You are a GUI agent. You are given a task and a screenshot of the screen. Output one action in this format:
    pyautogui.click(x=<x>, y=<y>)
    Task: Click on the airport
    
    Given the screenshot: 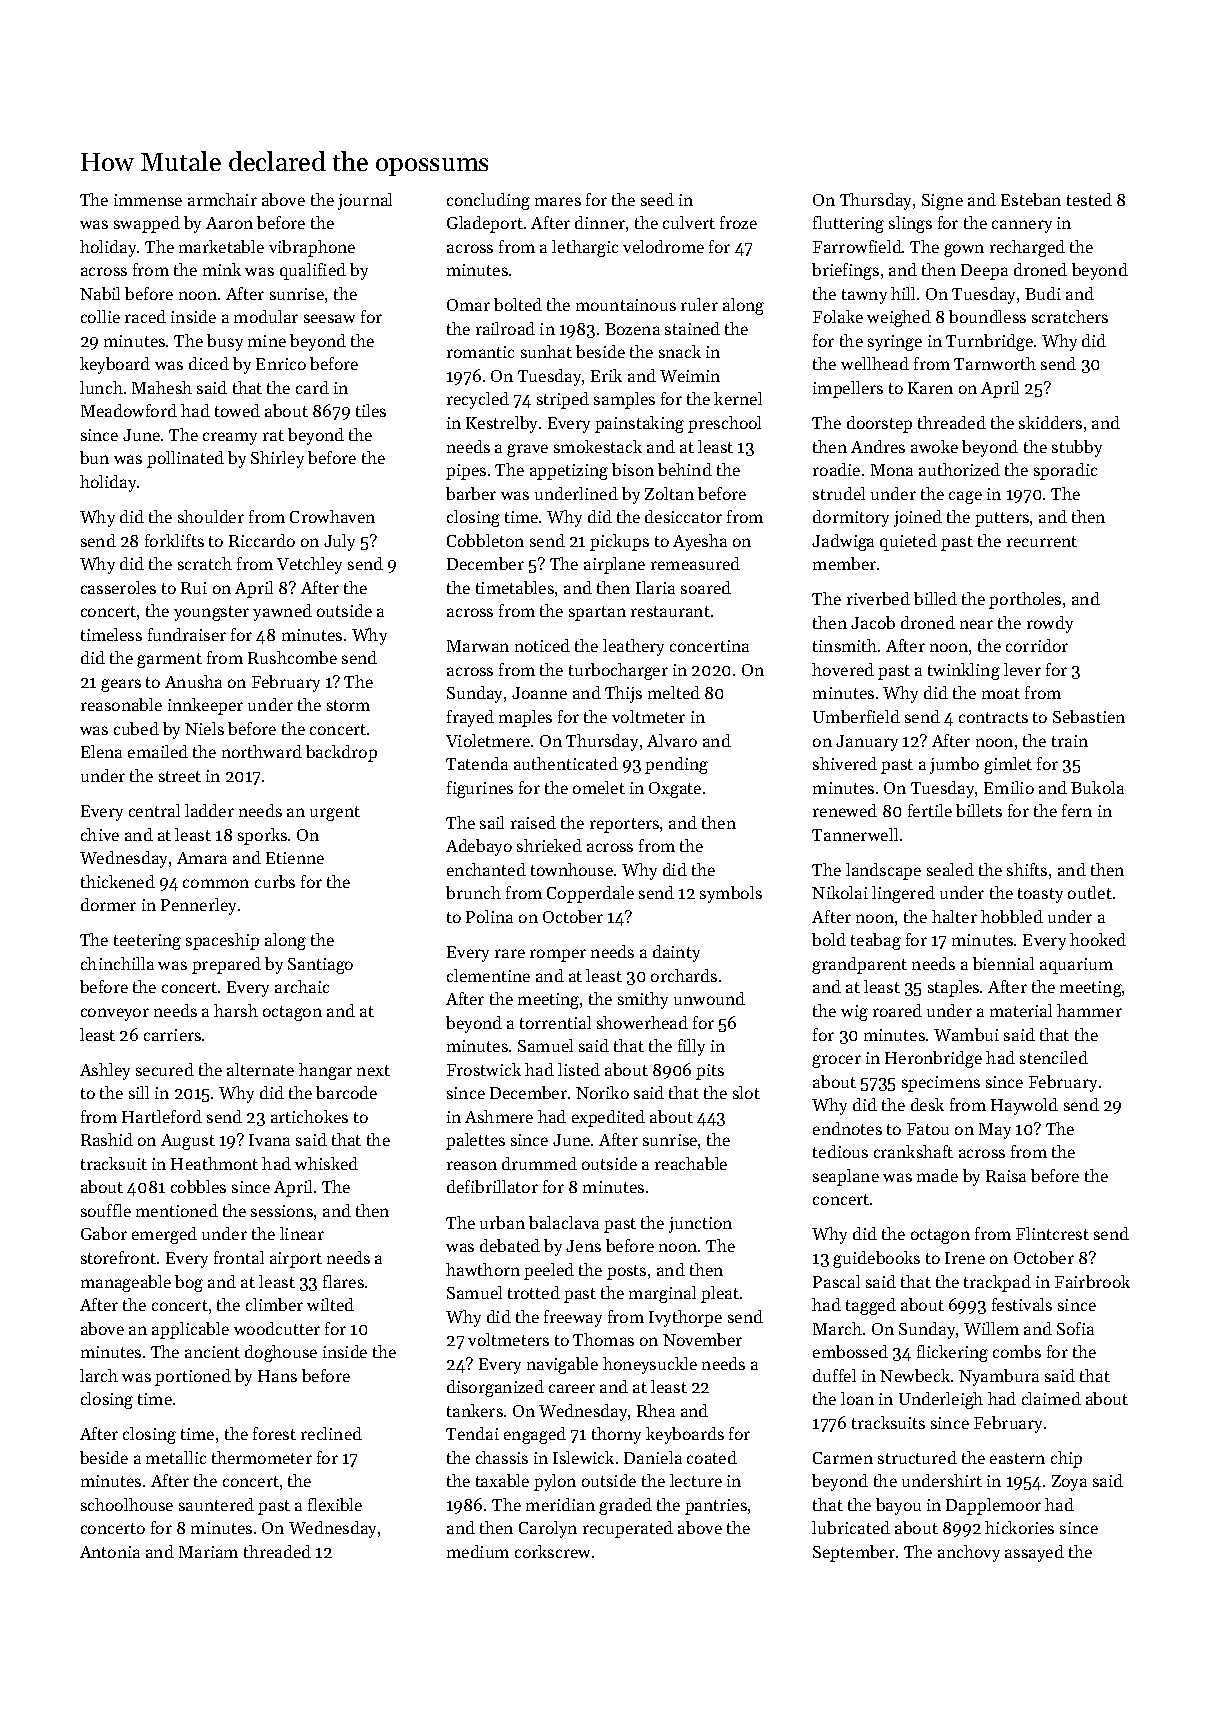 What is the action you would take?
    pyautogui.click(x=296, y=1260)
